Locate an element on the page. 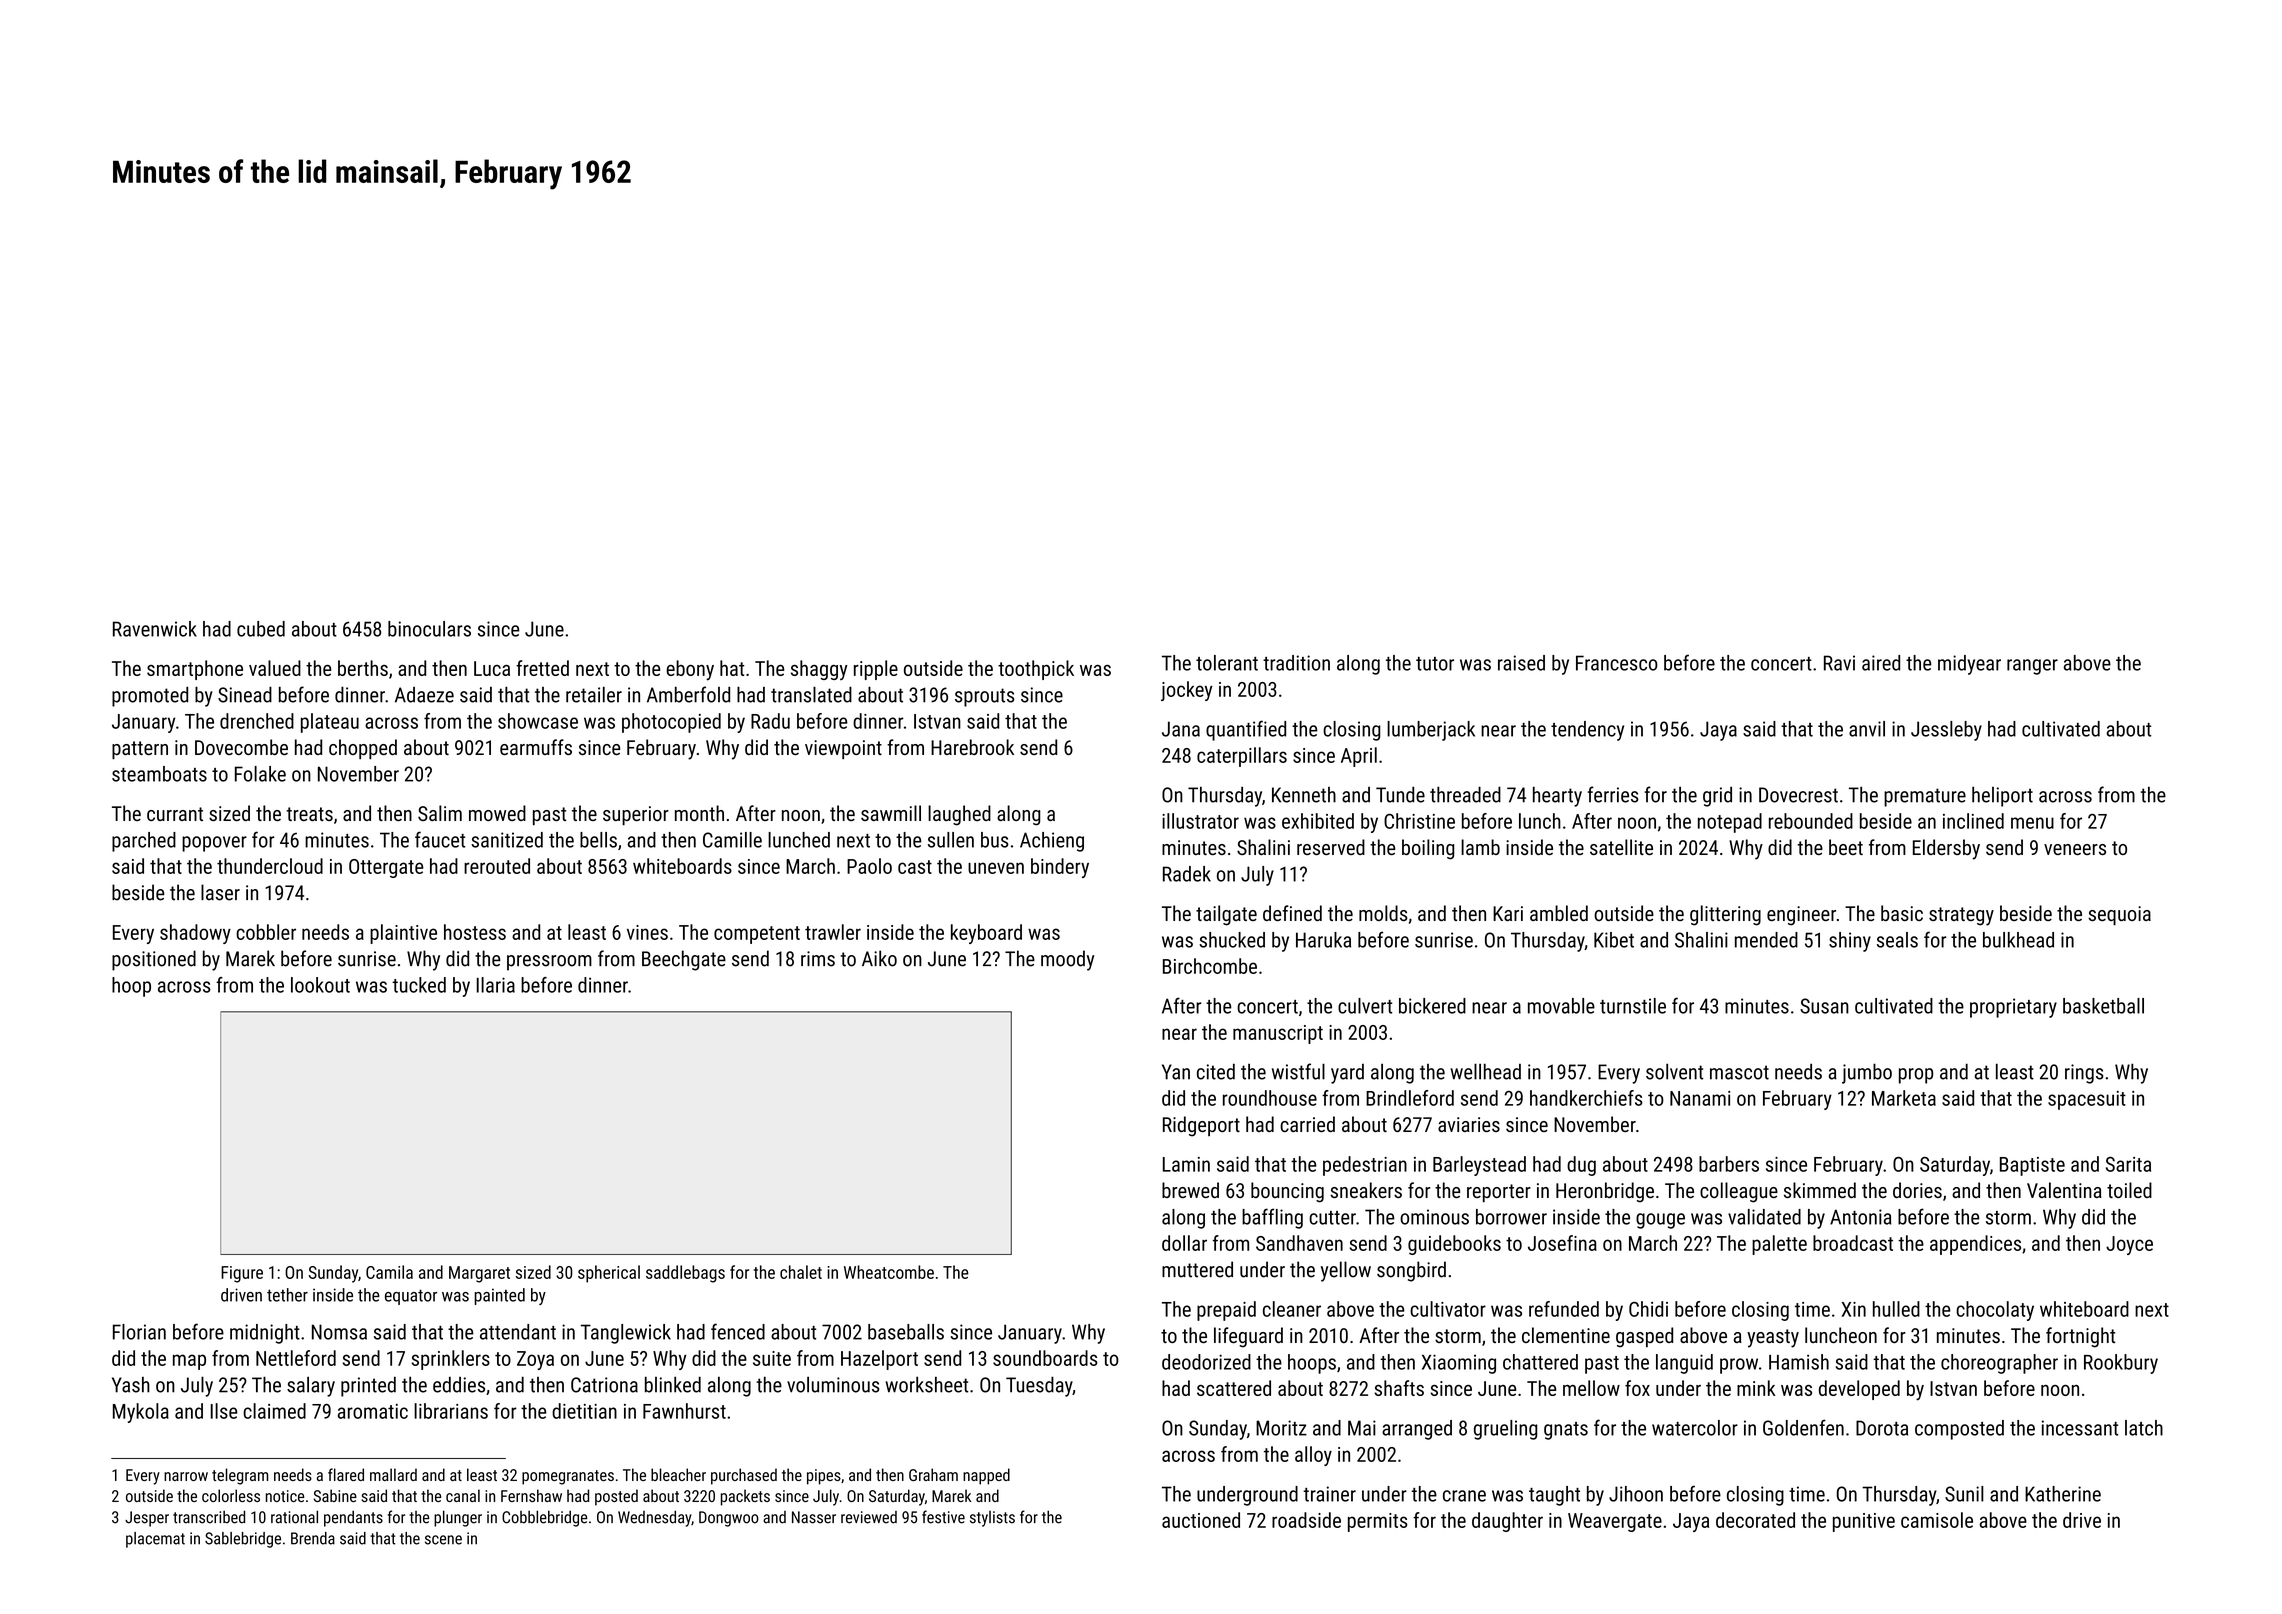 This document has height=1614, width=2282. bulkhead is located at coordinates (2018, 940).
